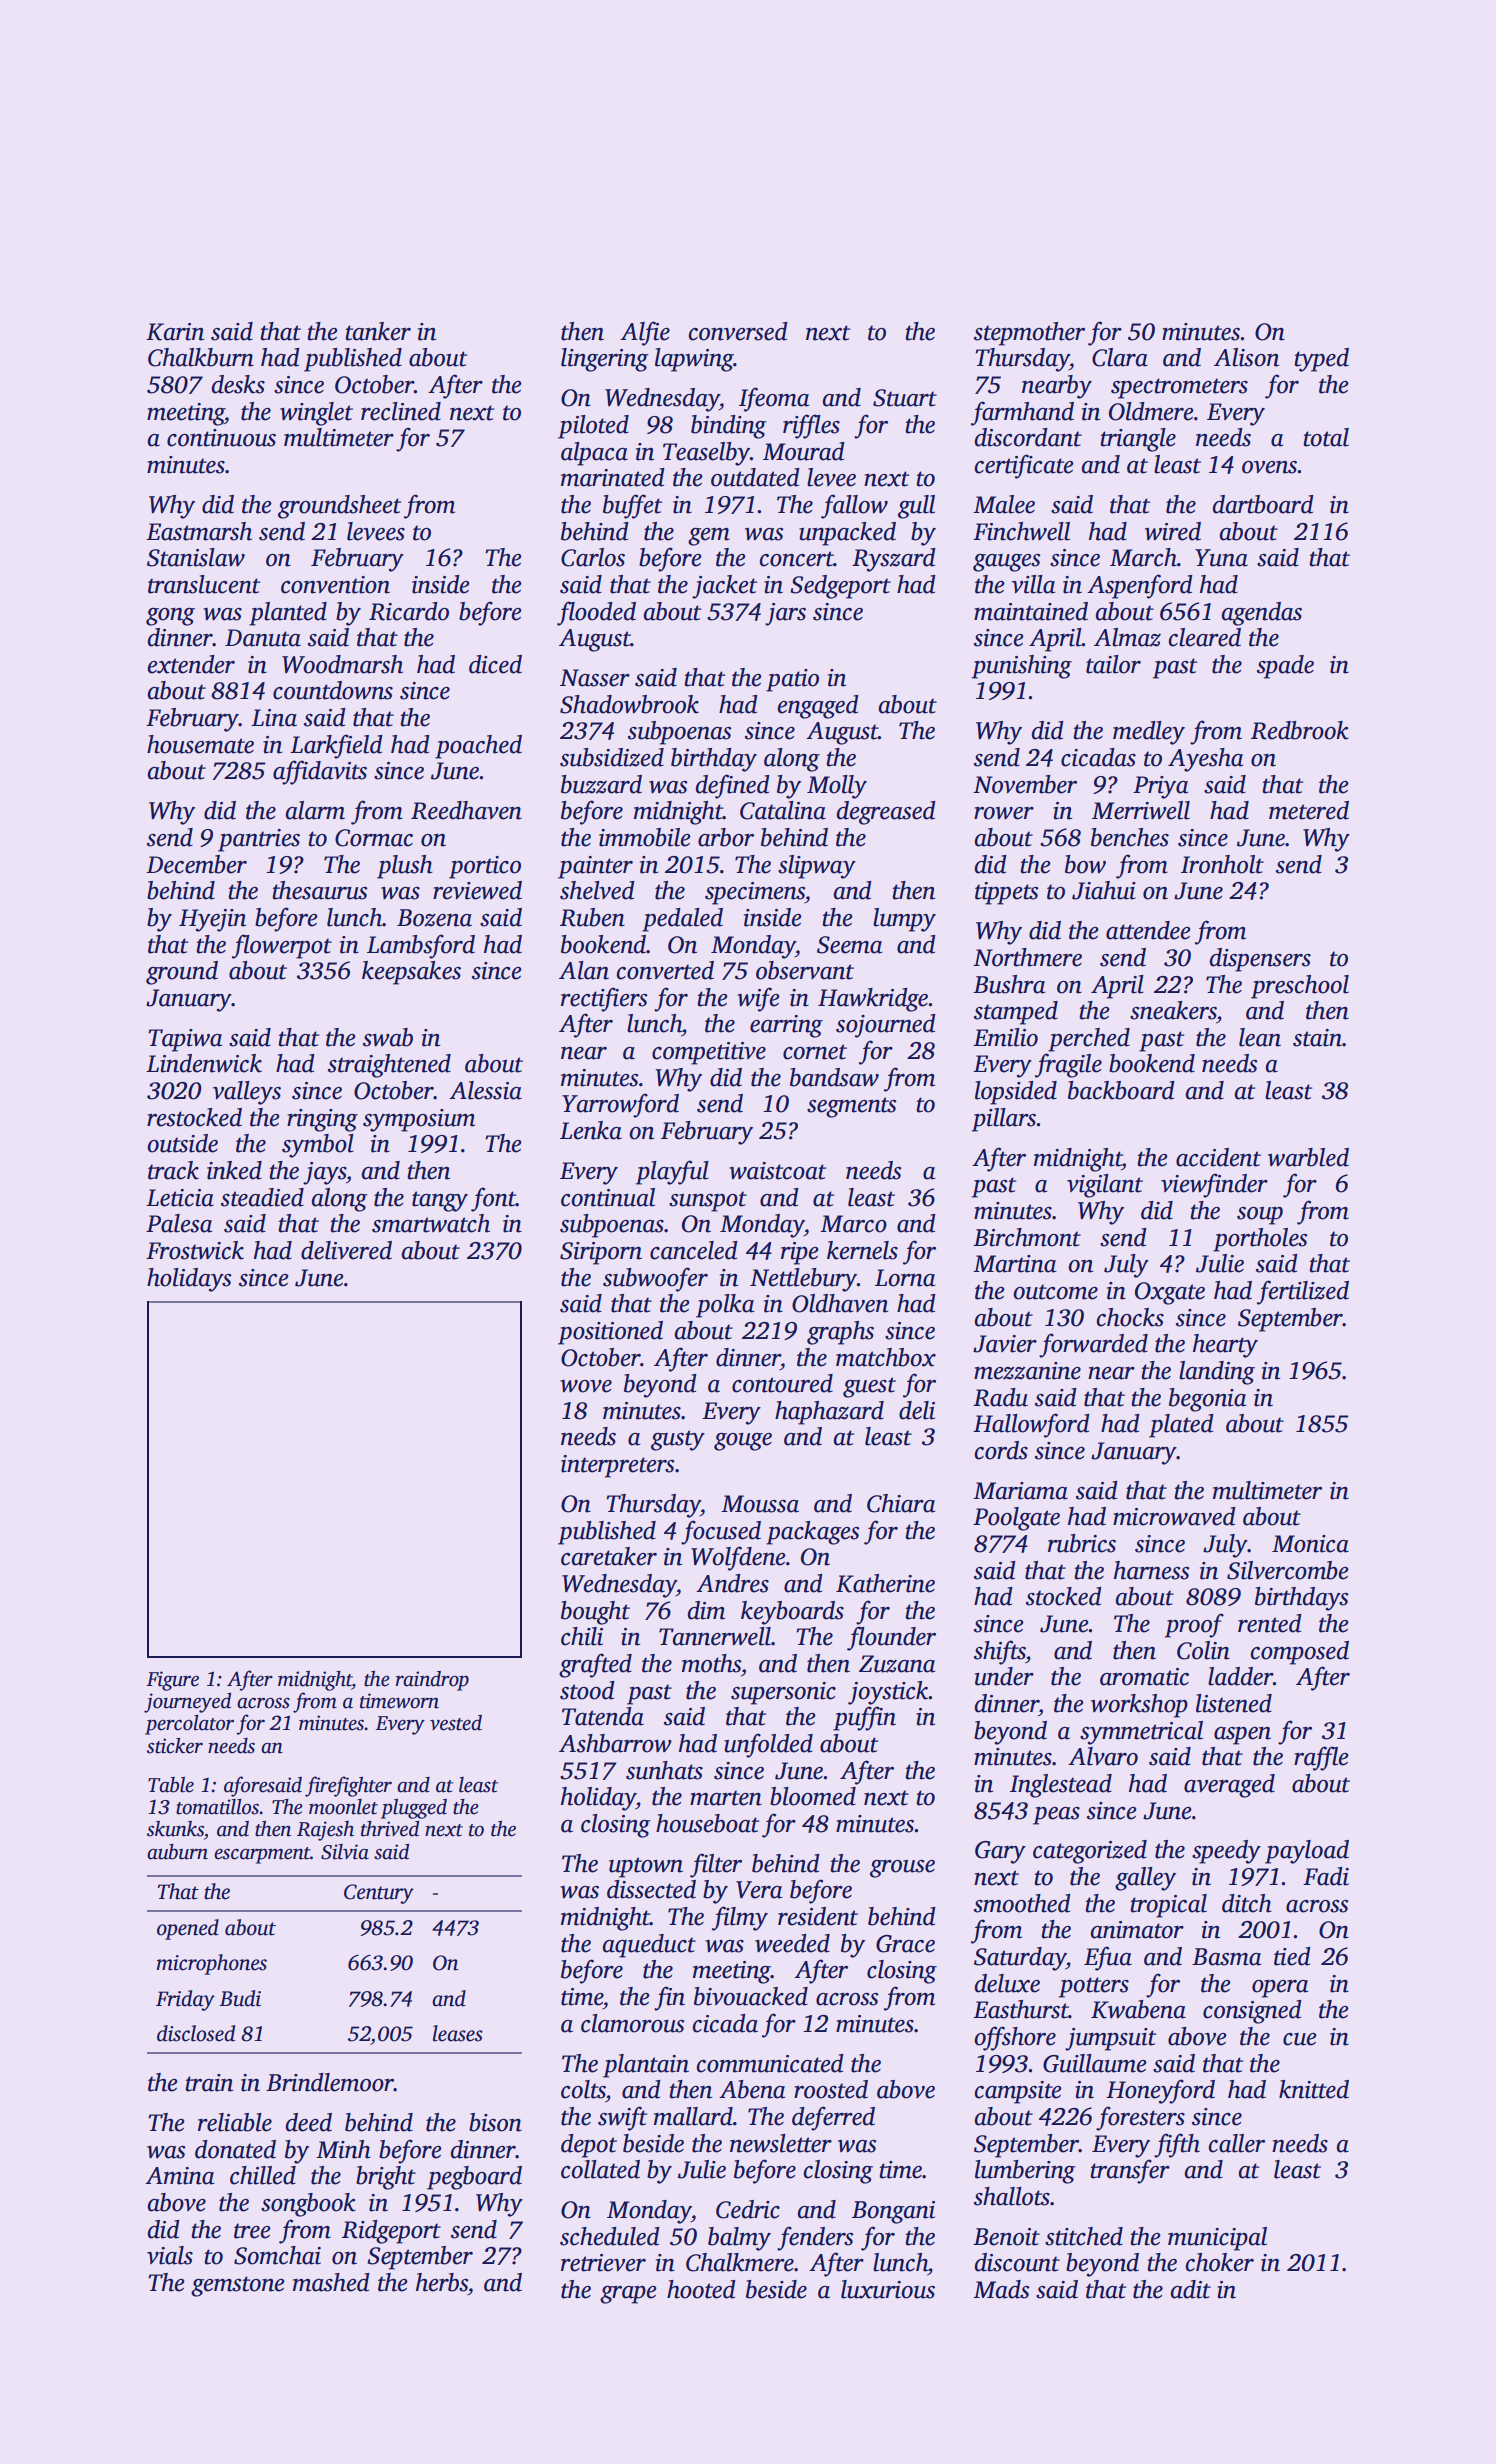  What do you see at coordinates (1191, 2289) in the screenshot?
I see `adit` at bounding box center [1191, 2289].
